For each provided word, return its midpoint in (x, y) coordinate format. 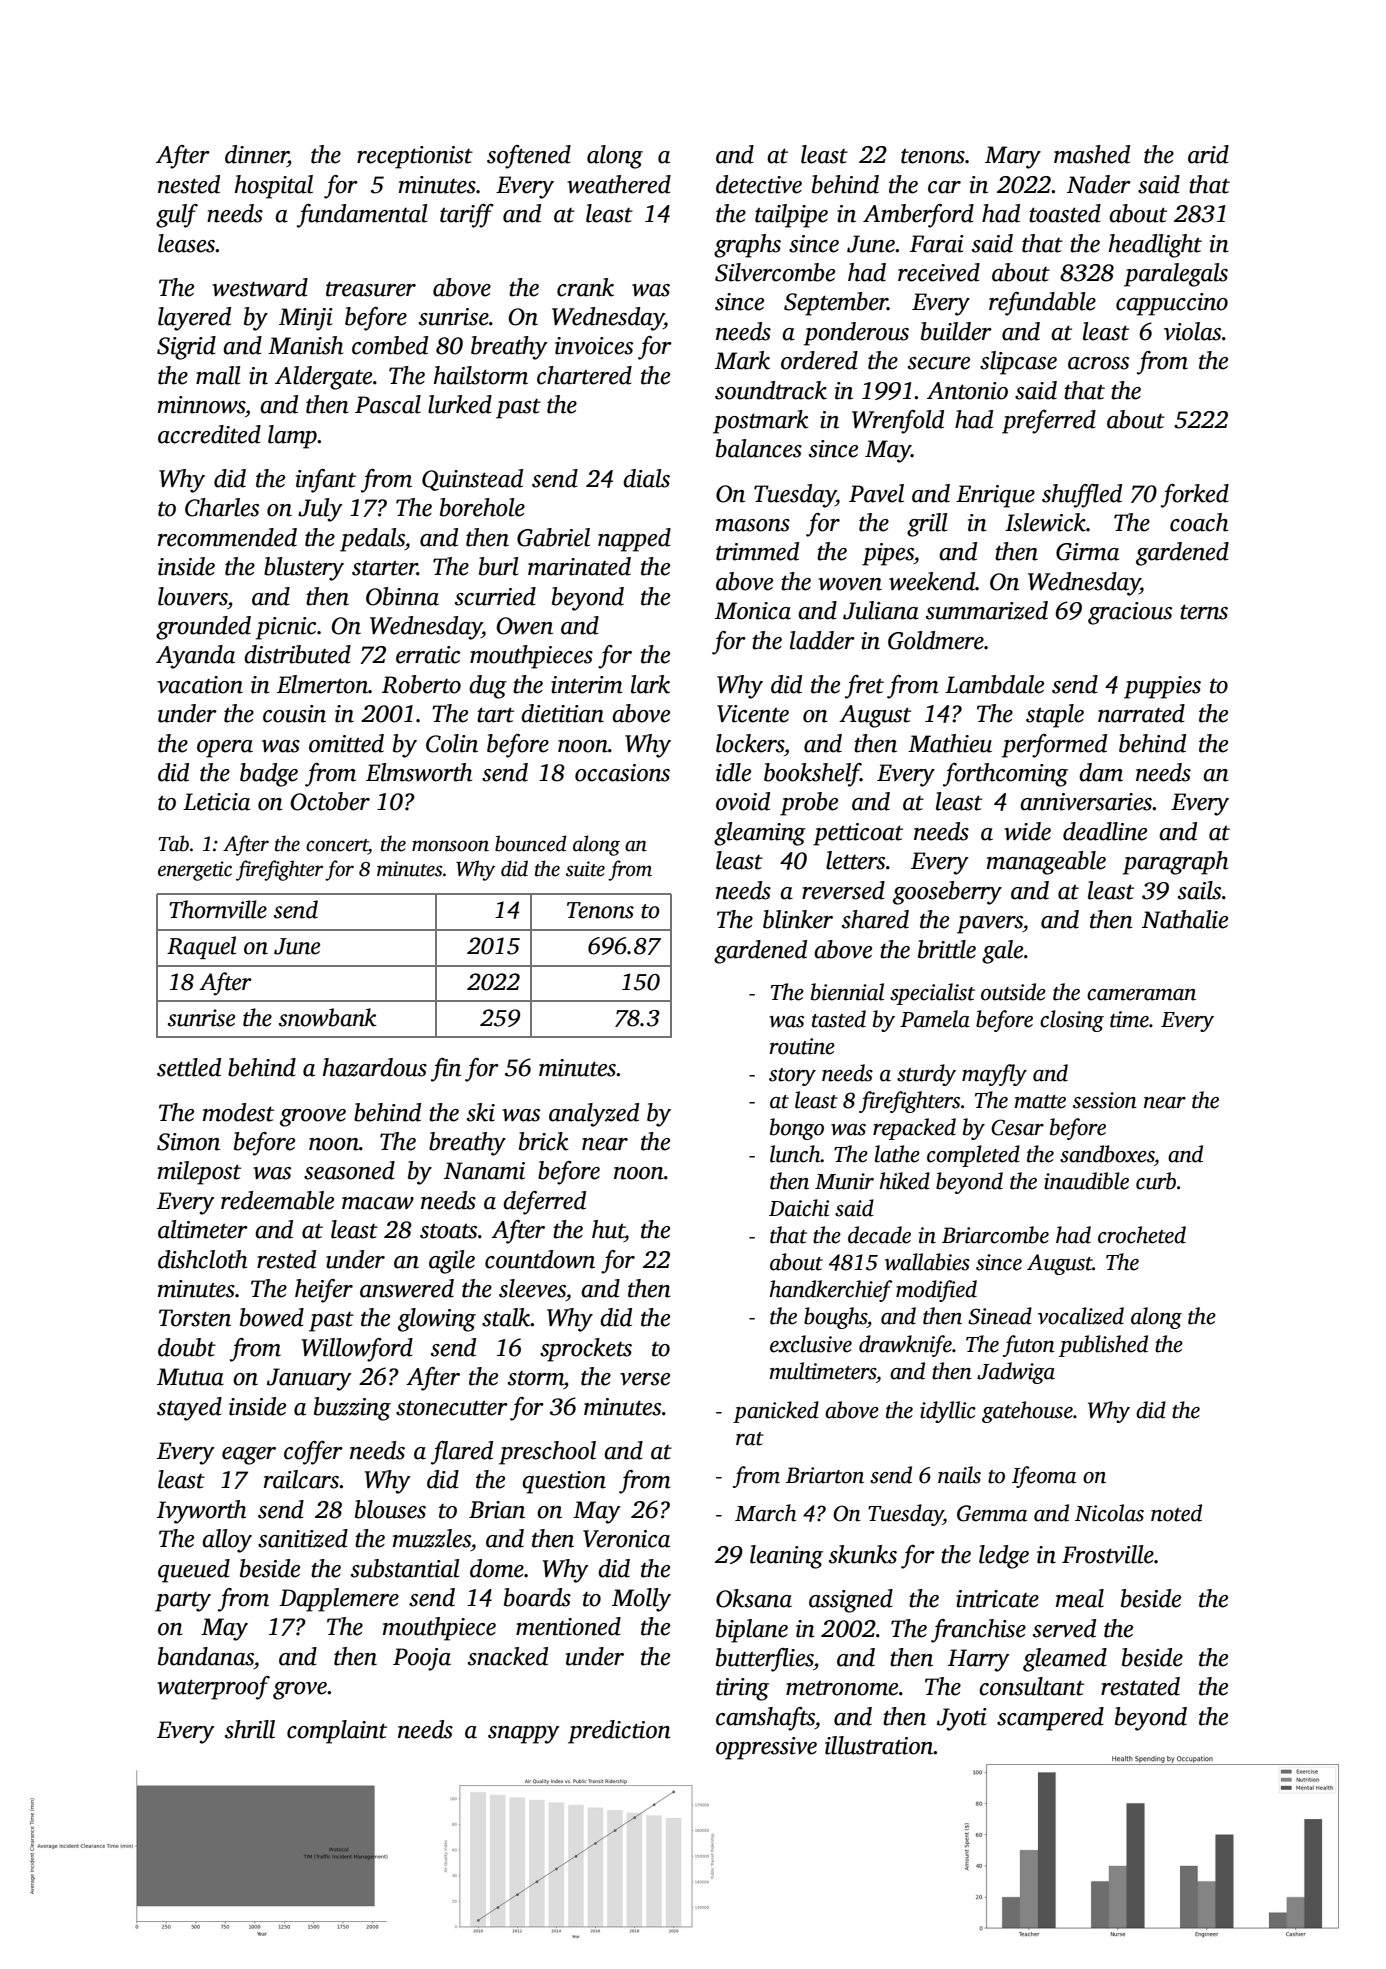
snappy (524, 1735)
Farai (937, 244)
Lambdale (994, 684)
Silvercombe (775, 272)
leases (187, 243)
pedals (372, 540)
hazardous (375, 1067)
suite (585, 869)
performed (1054, 746)
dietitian (562, 713)
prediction (619, 1732)
